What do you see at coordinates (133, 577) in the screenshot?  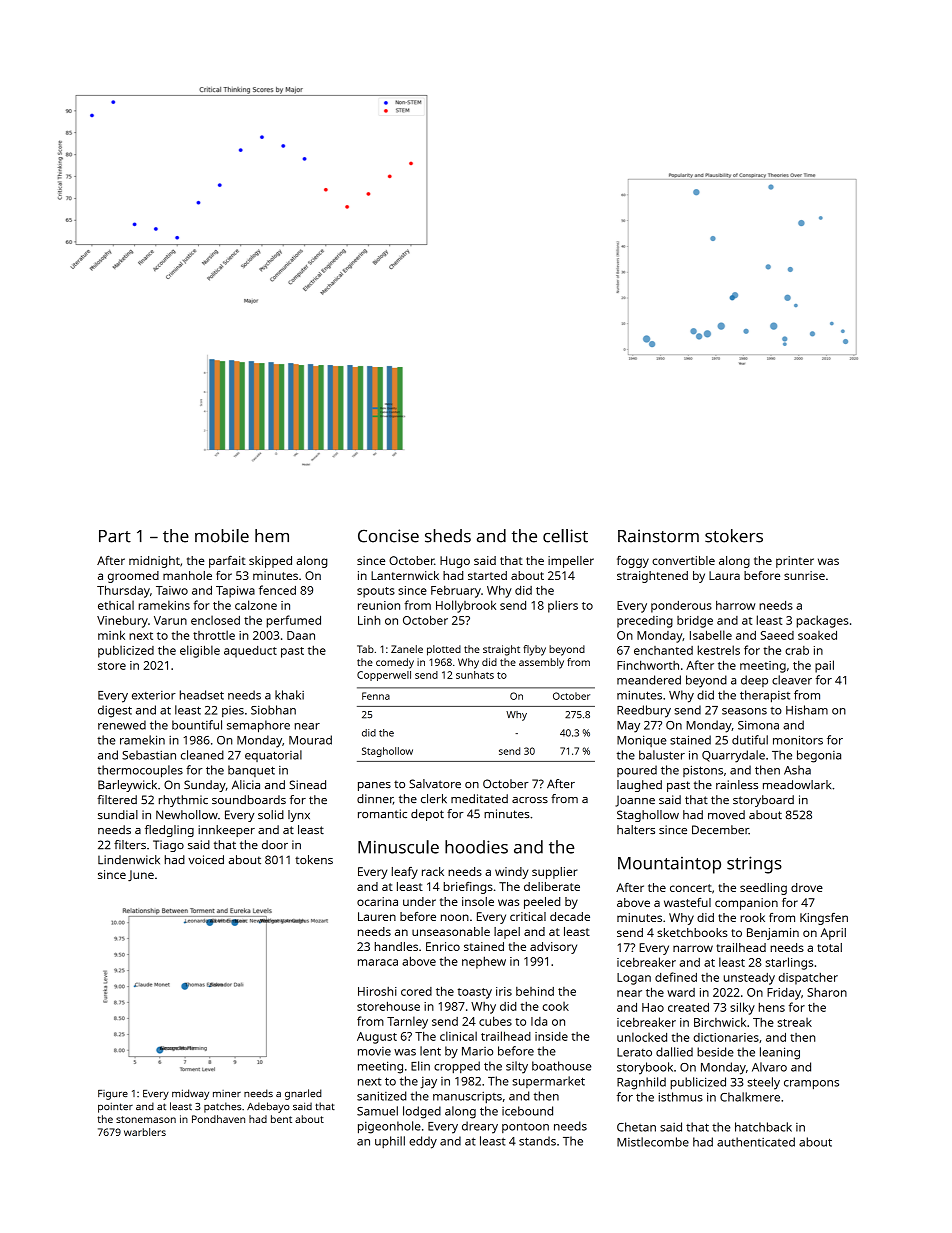 I see `groomed` at bounding box center [133, 577].
